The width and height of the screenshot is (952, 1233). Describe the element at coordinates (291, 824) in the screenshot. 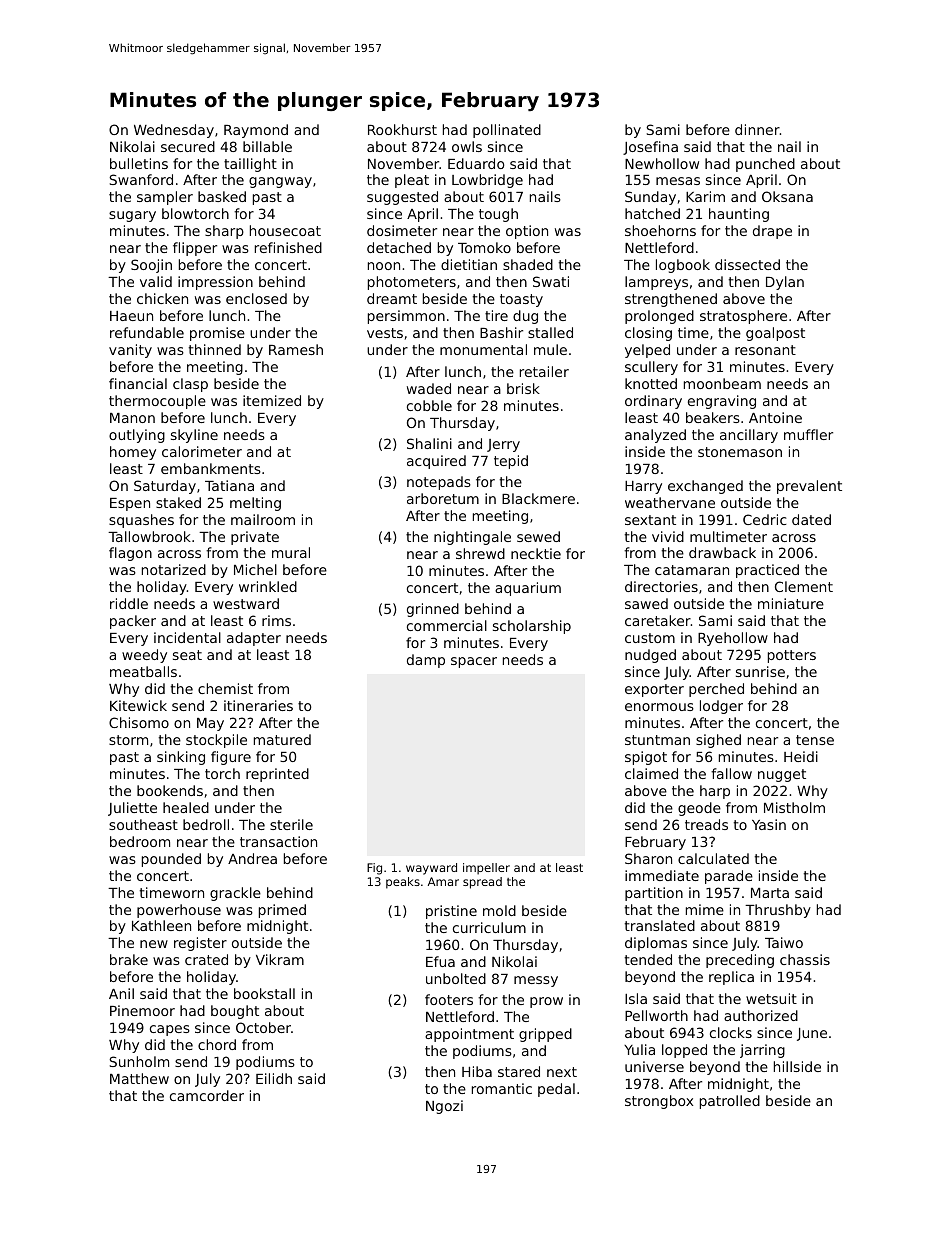

I see `sterile` at that location.
